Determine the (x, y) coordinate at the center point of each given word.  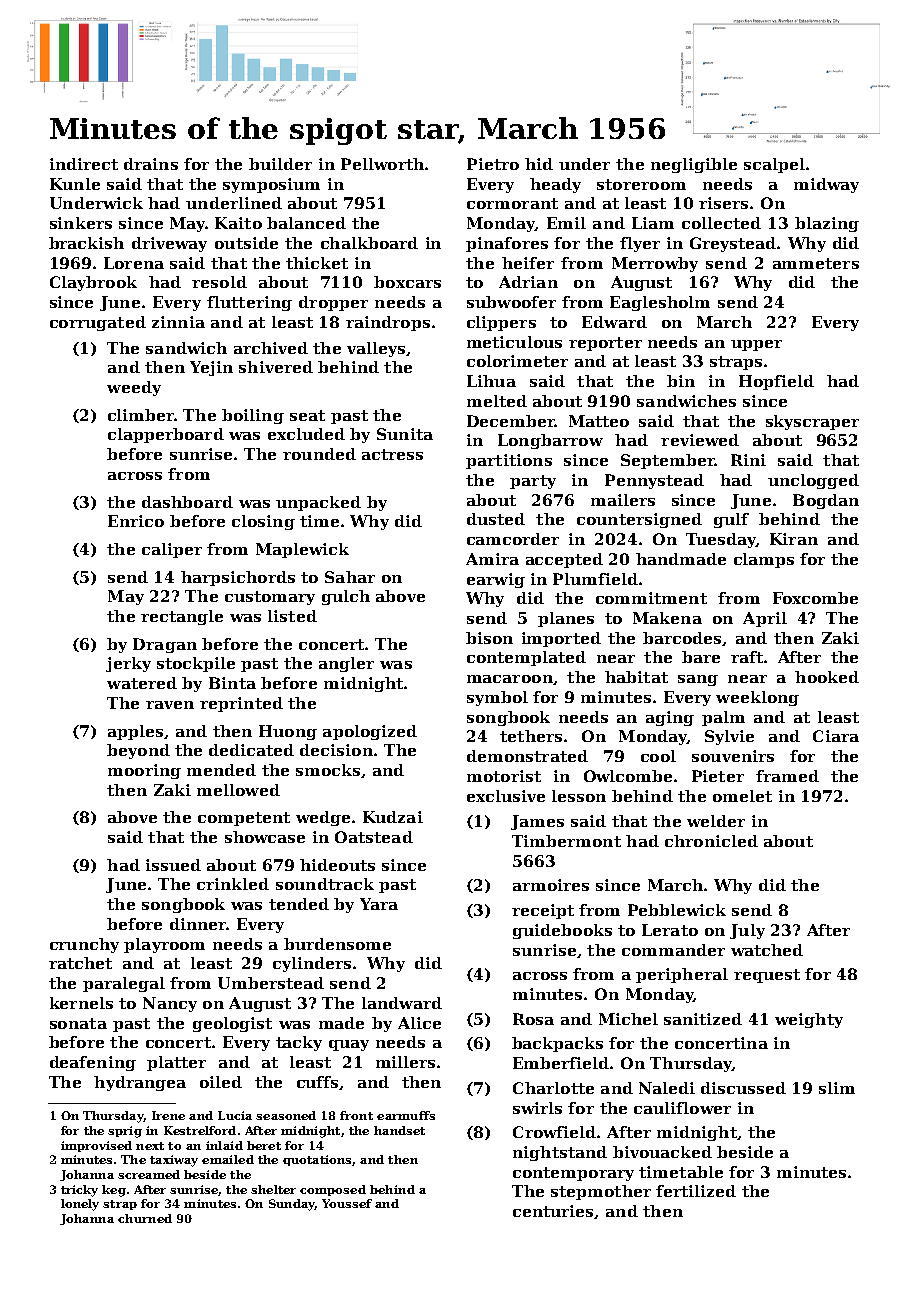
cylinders (312, 964)
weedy (134, 388)
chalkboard (369, 243)
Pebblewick (677, 910)
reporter (605, 344)
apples (135, 732)
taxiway (174, 1161)
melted (497, 401)
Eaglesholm (660, 303)
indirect (84, 164)
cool (658, 756)
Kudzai (393, 817)
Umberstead (271, 983)
